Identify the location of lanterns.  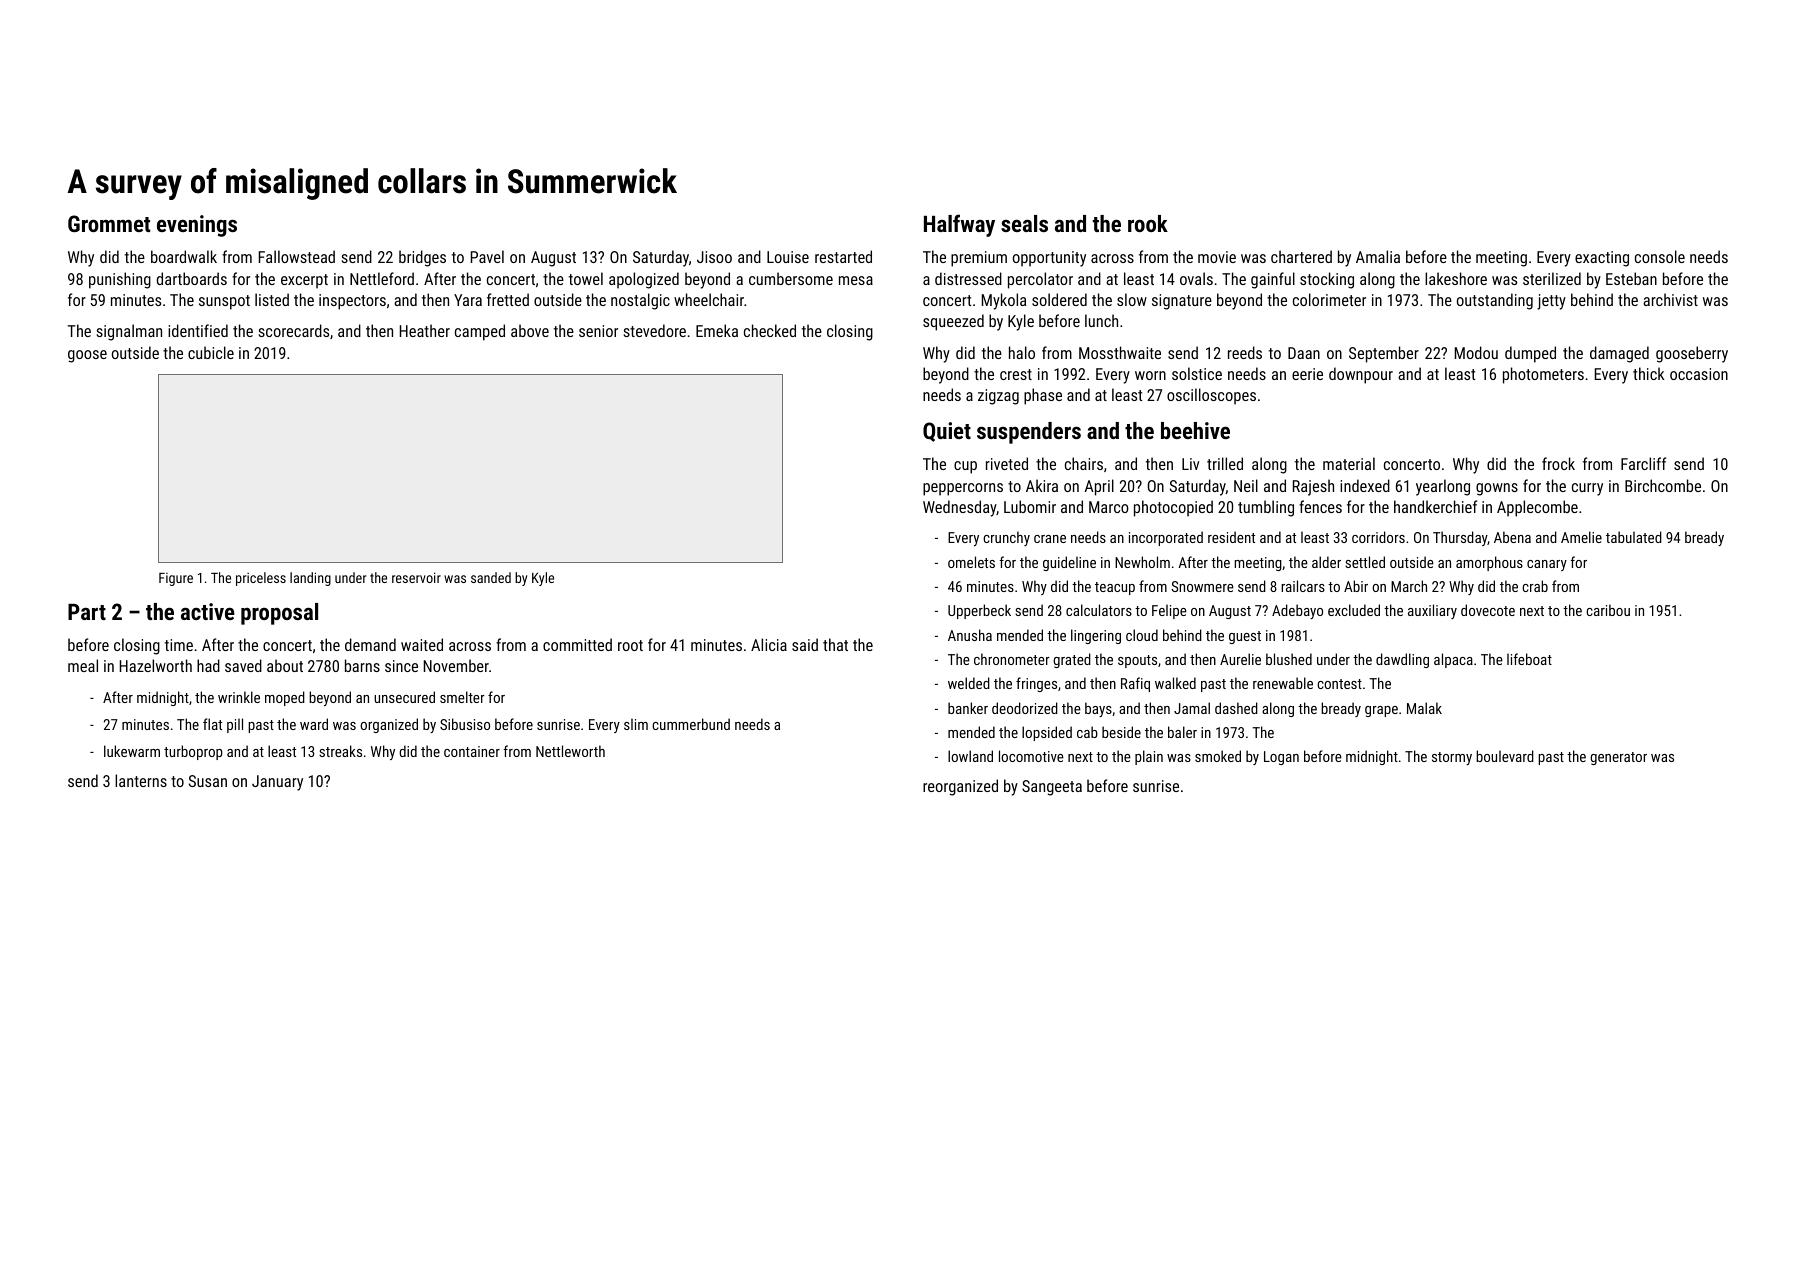
(141, 780).
